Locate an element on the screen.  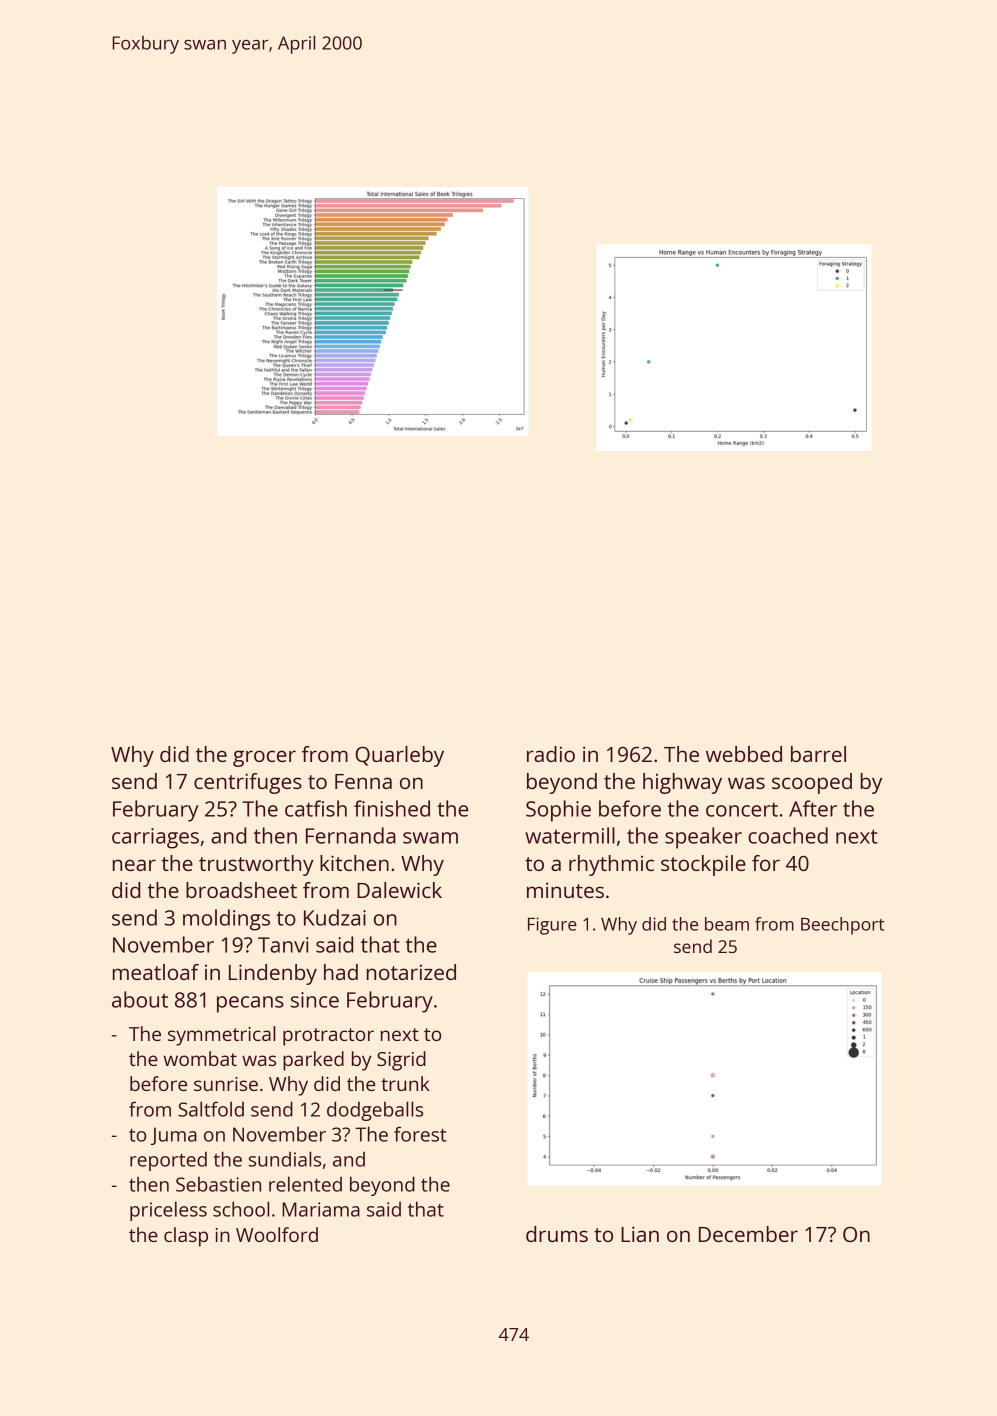
watermill is located at coordinates (570, 835).
